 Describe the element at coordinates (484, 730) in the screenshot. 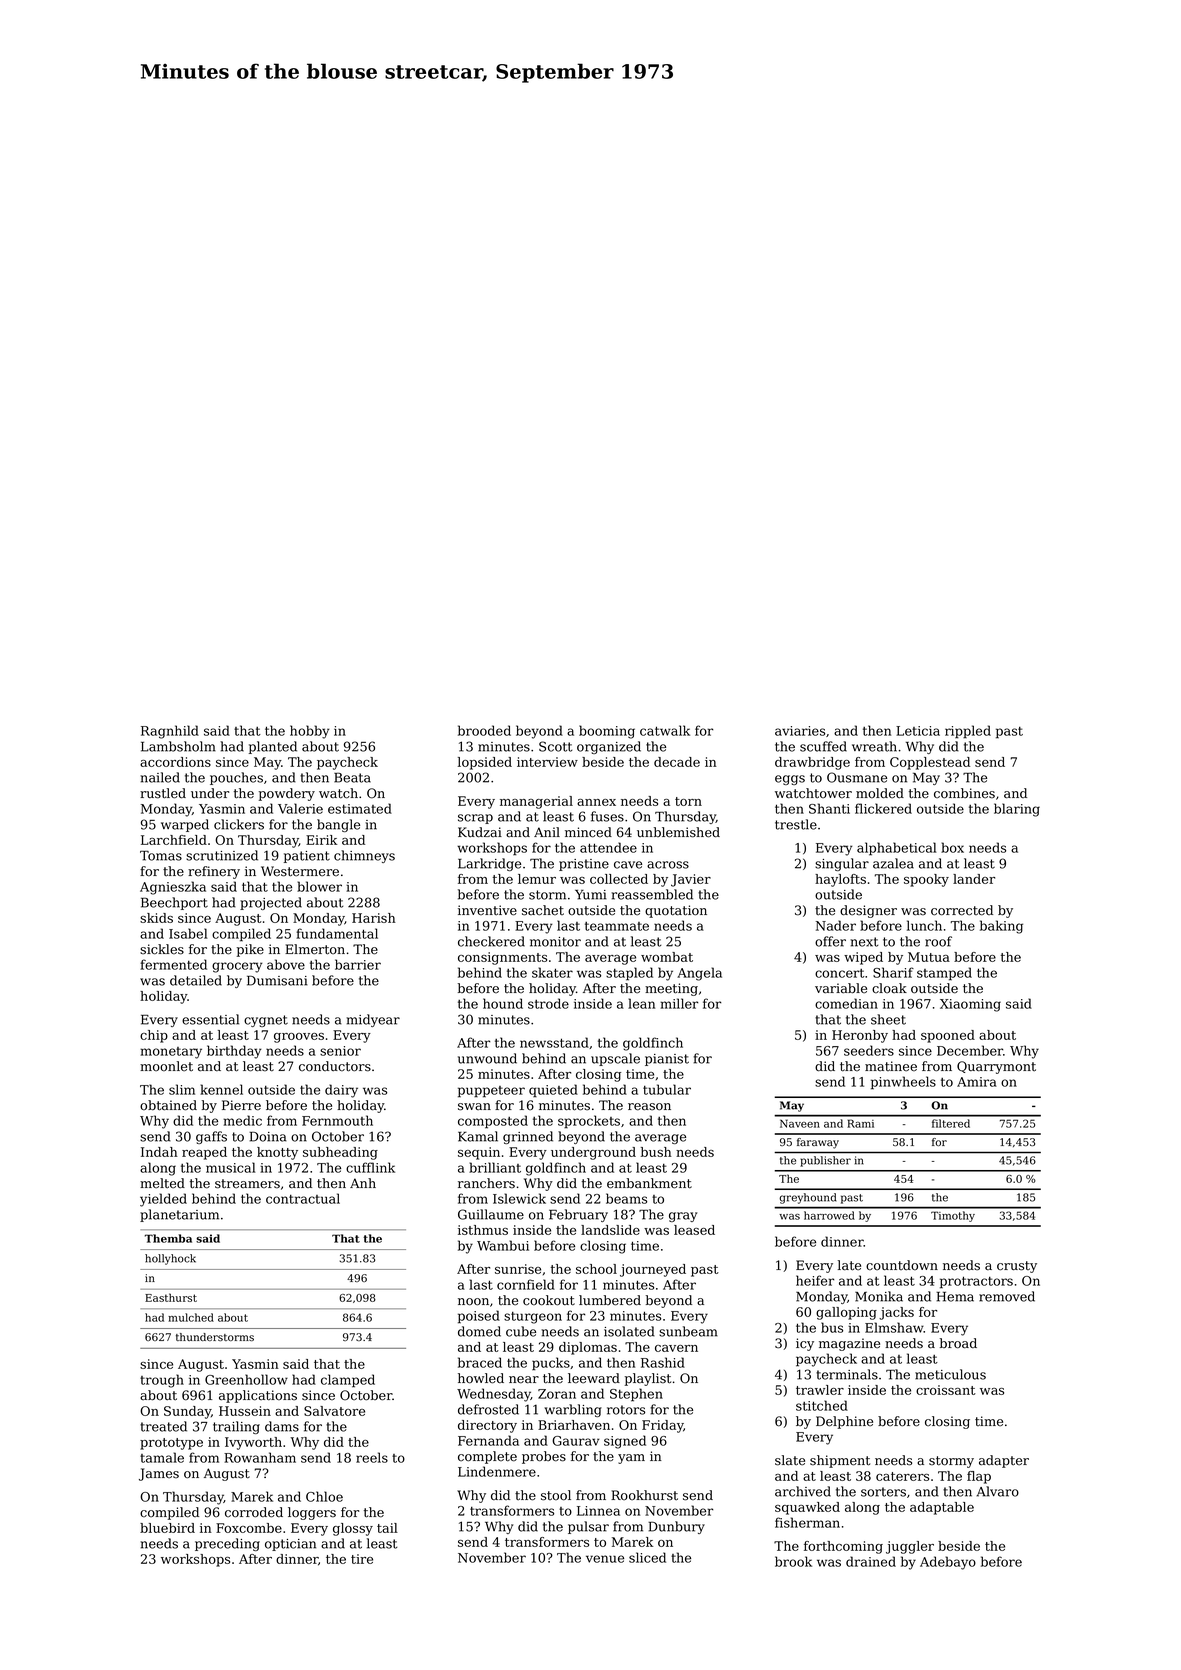

I see `brooded` at that location.
